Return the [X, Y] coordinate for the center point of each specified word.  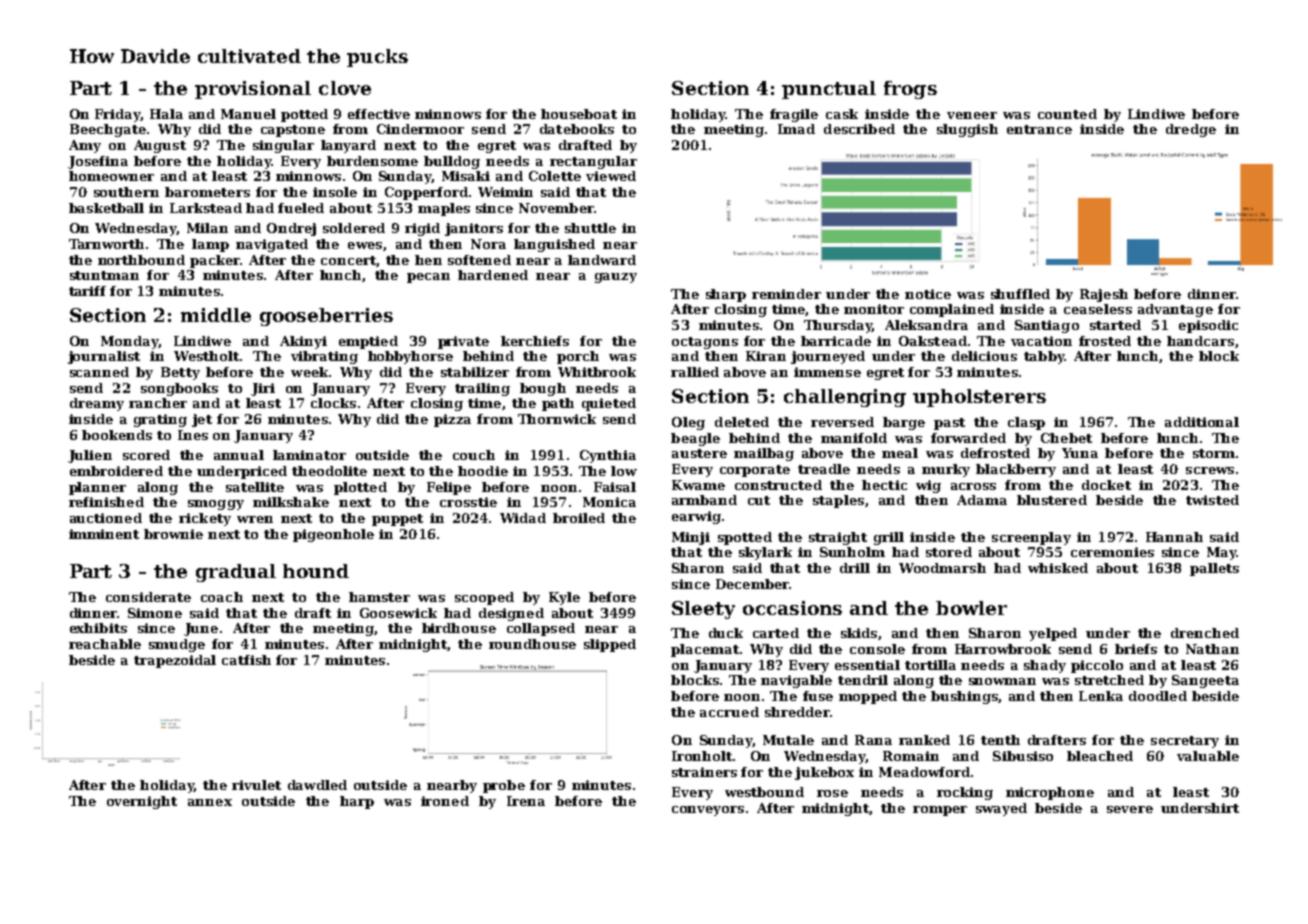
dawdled [317, 785]
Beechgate [108, 130]
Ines [193, 435]
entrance [1039, 129]
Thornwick [557, 419]
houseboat [579, 114]
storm [1214, 453]
